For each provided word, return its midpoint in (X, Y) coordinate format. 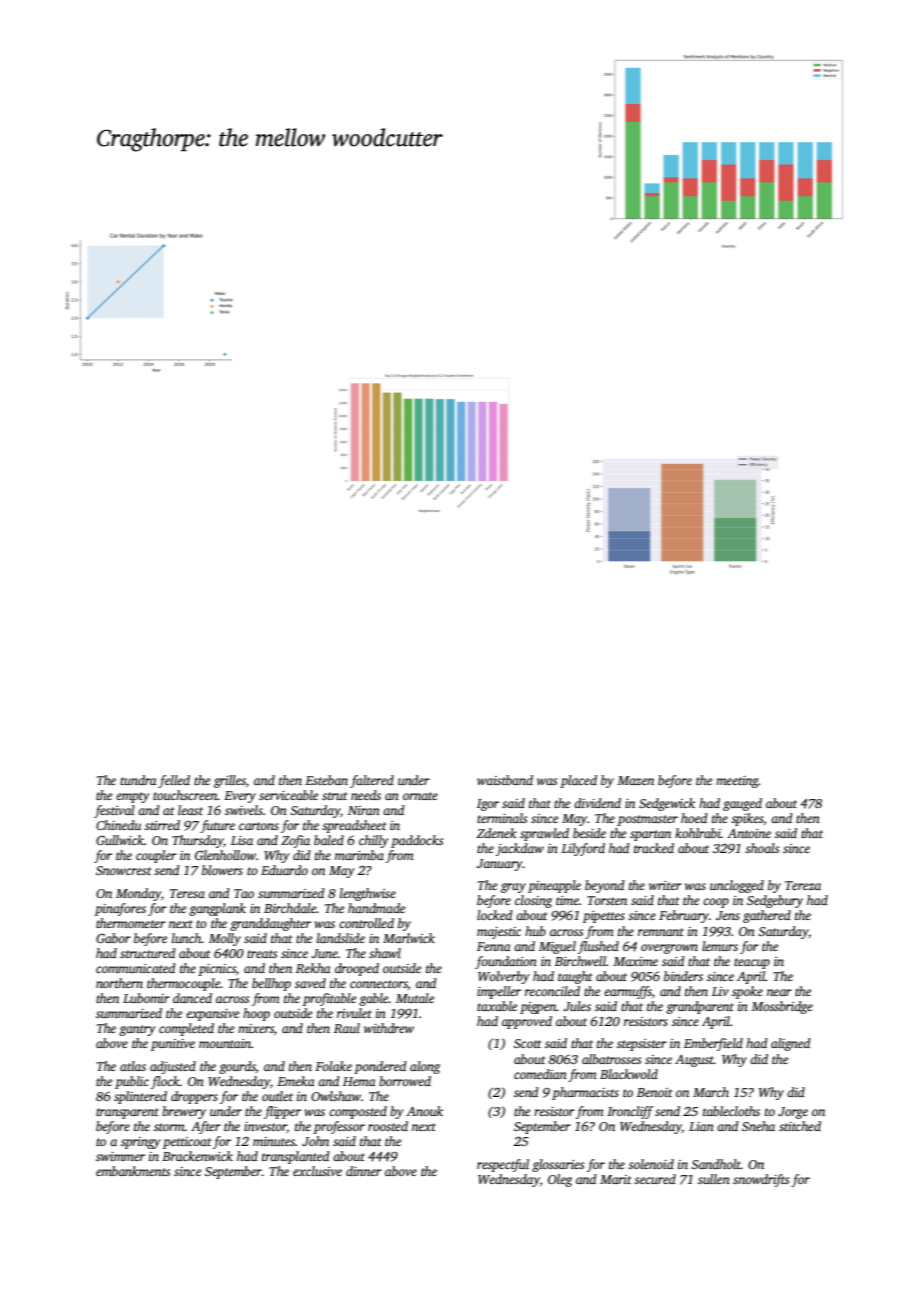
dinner (364, 1171)
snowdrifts (761, 1180)
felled (174, 781)
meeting (737, 782)
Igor (488, 805)
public (132, 1082)
